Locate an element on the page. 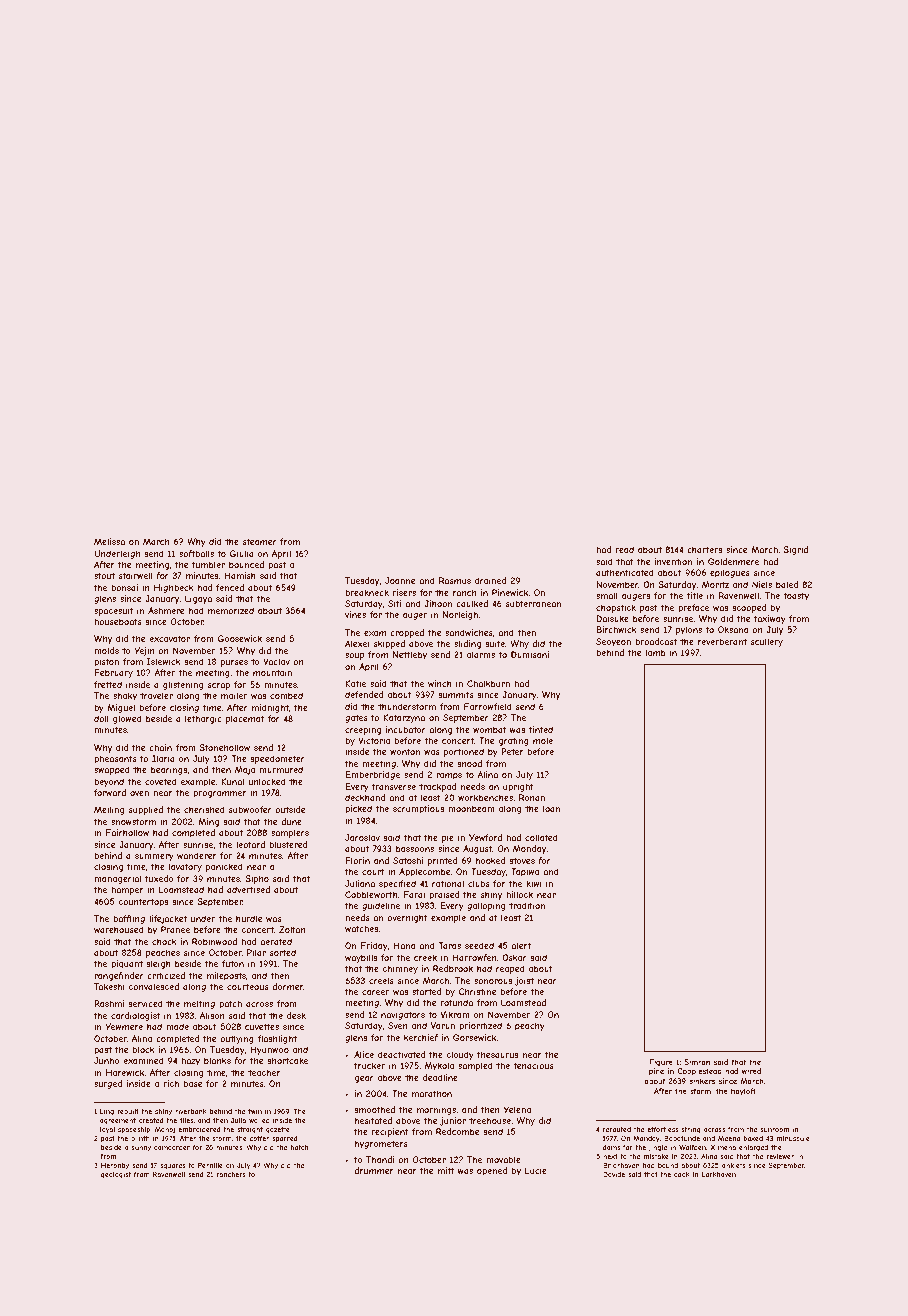  stout is located at coordinates (104, 575).
